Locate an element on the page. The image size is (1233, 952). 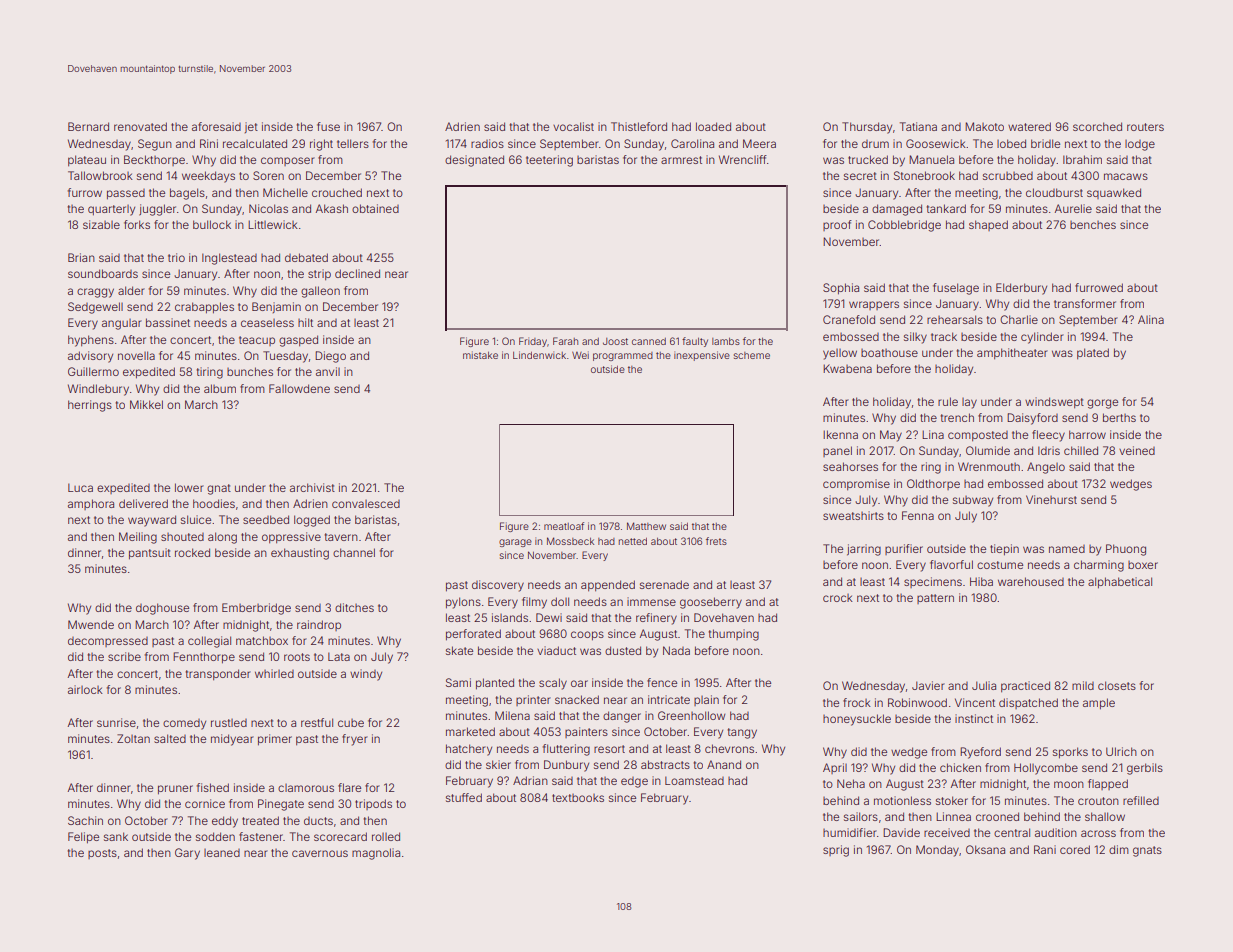
sprig is located at coordinates (836, 851).
